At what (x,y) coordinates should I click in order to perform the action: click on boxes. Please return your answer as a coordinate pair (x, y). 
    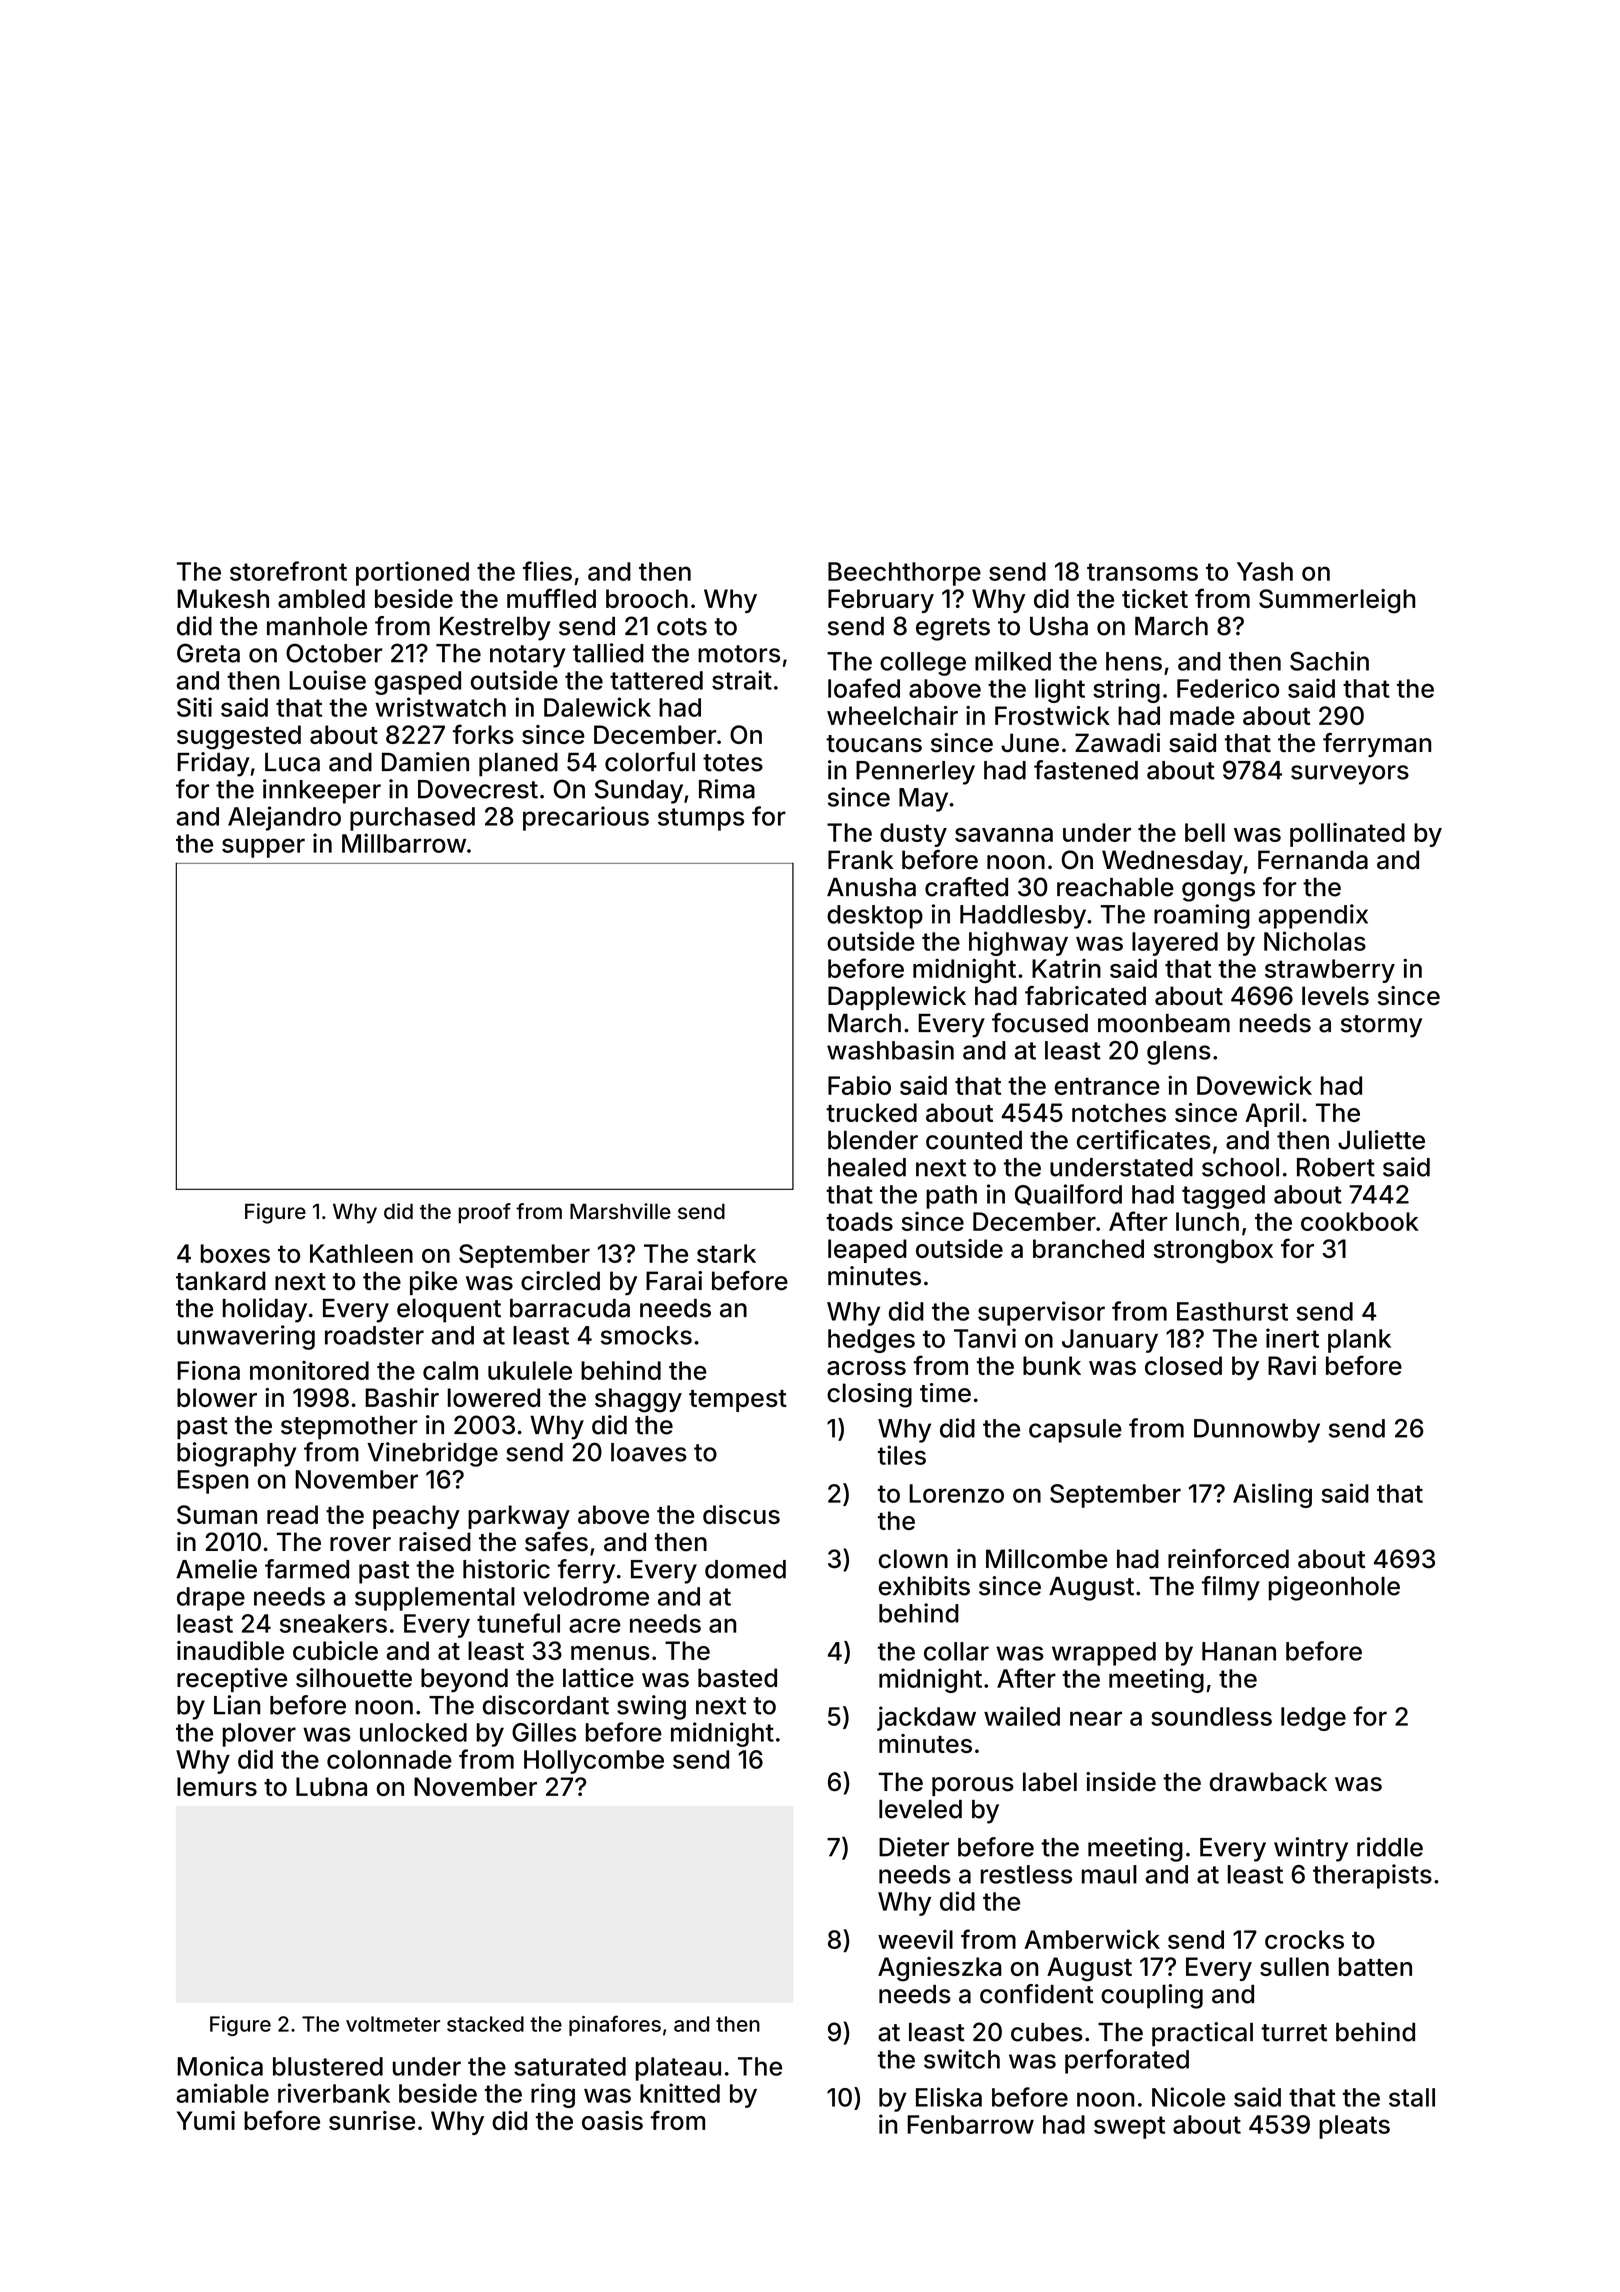
    Looking at the image, I should click on (235, 1253).
